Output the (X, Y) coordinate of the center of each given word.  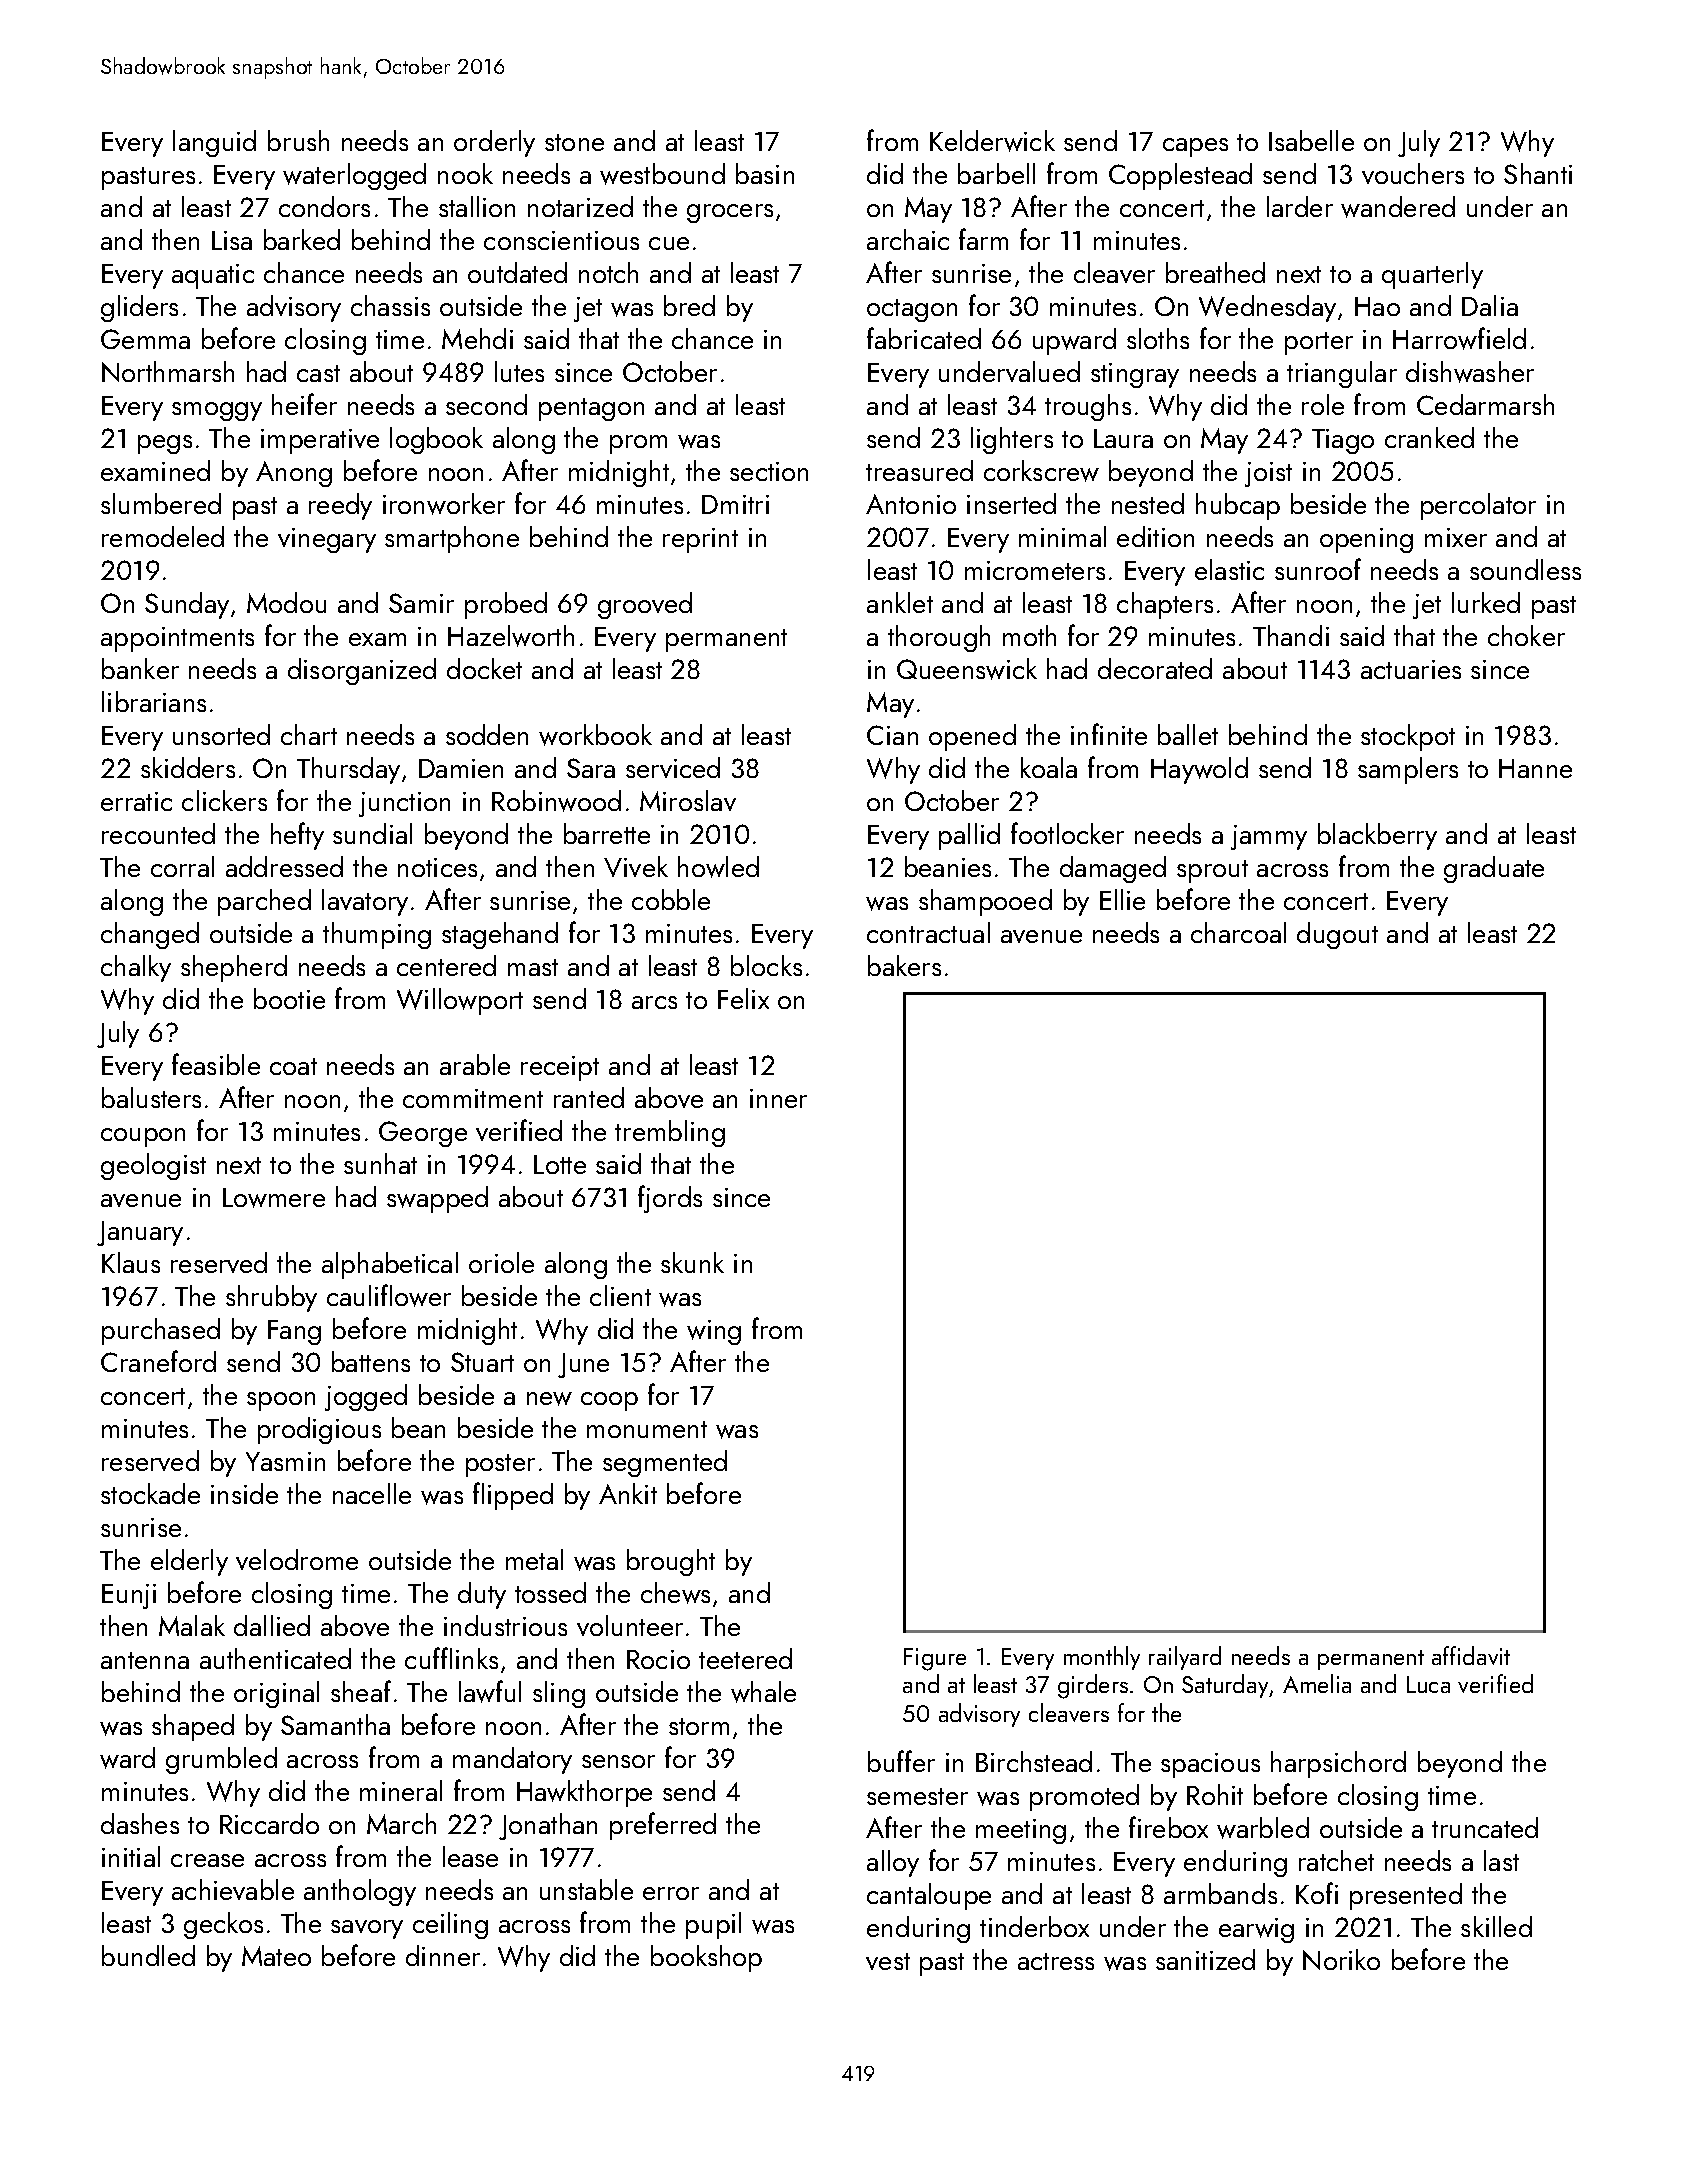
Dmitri (735, 504)
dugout (1337, 935)
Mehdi (477, 338)
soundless (1525, 569)
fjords (670, 1199)
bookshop (706, 1958)
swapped (437, 1199)
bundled (148, 1955)
